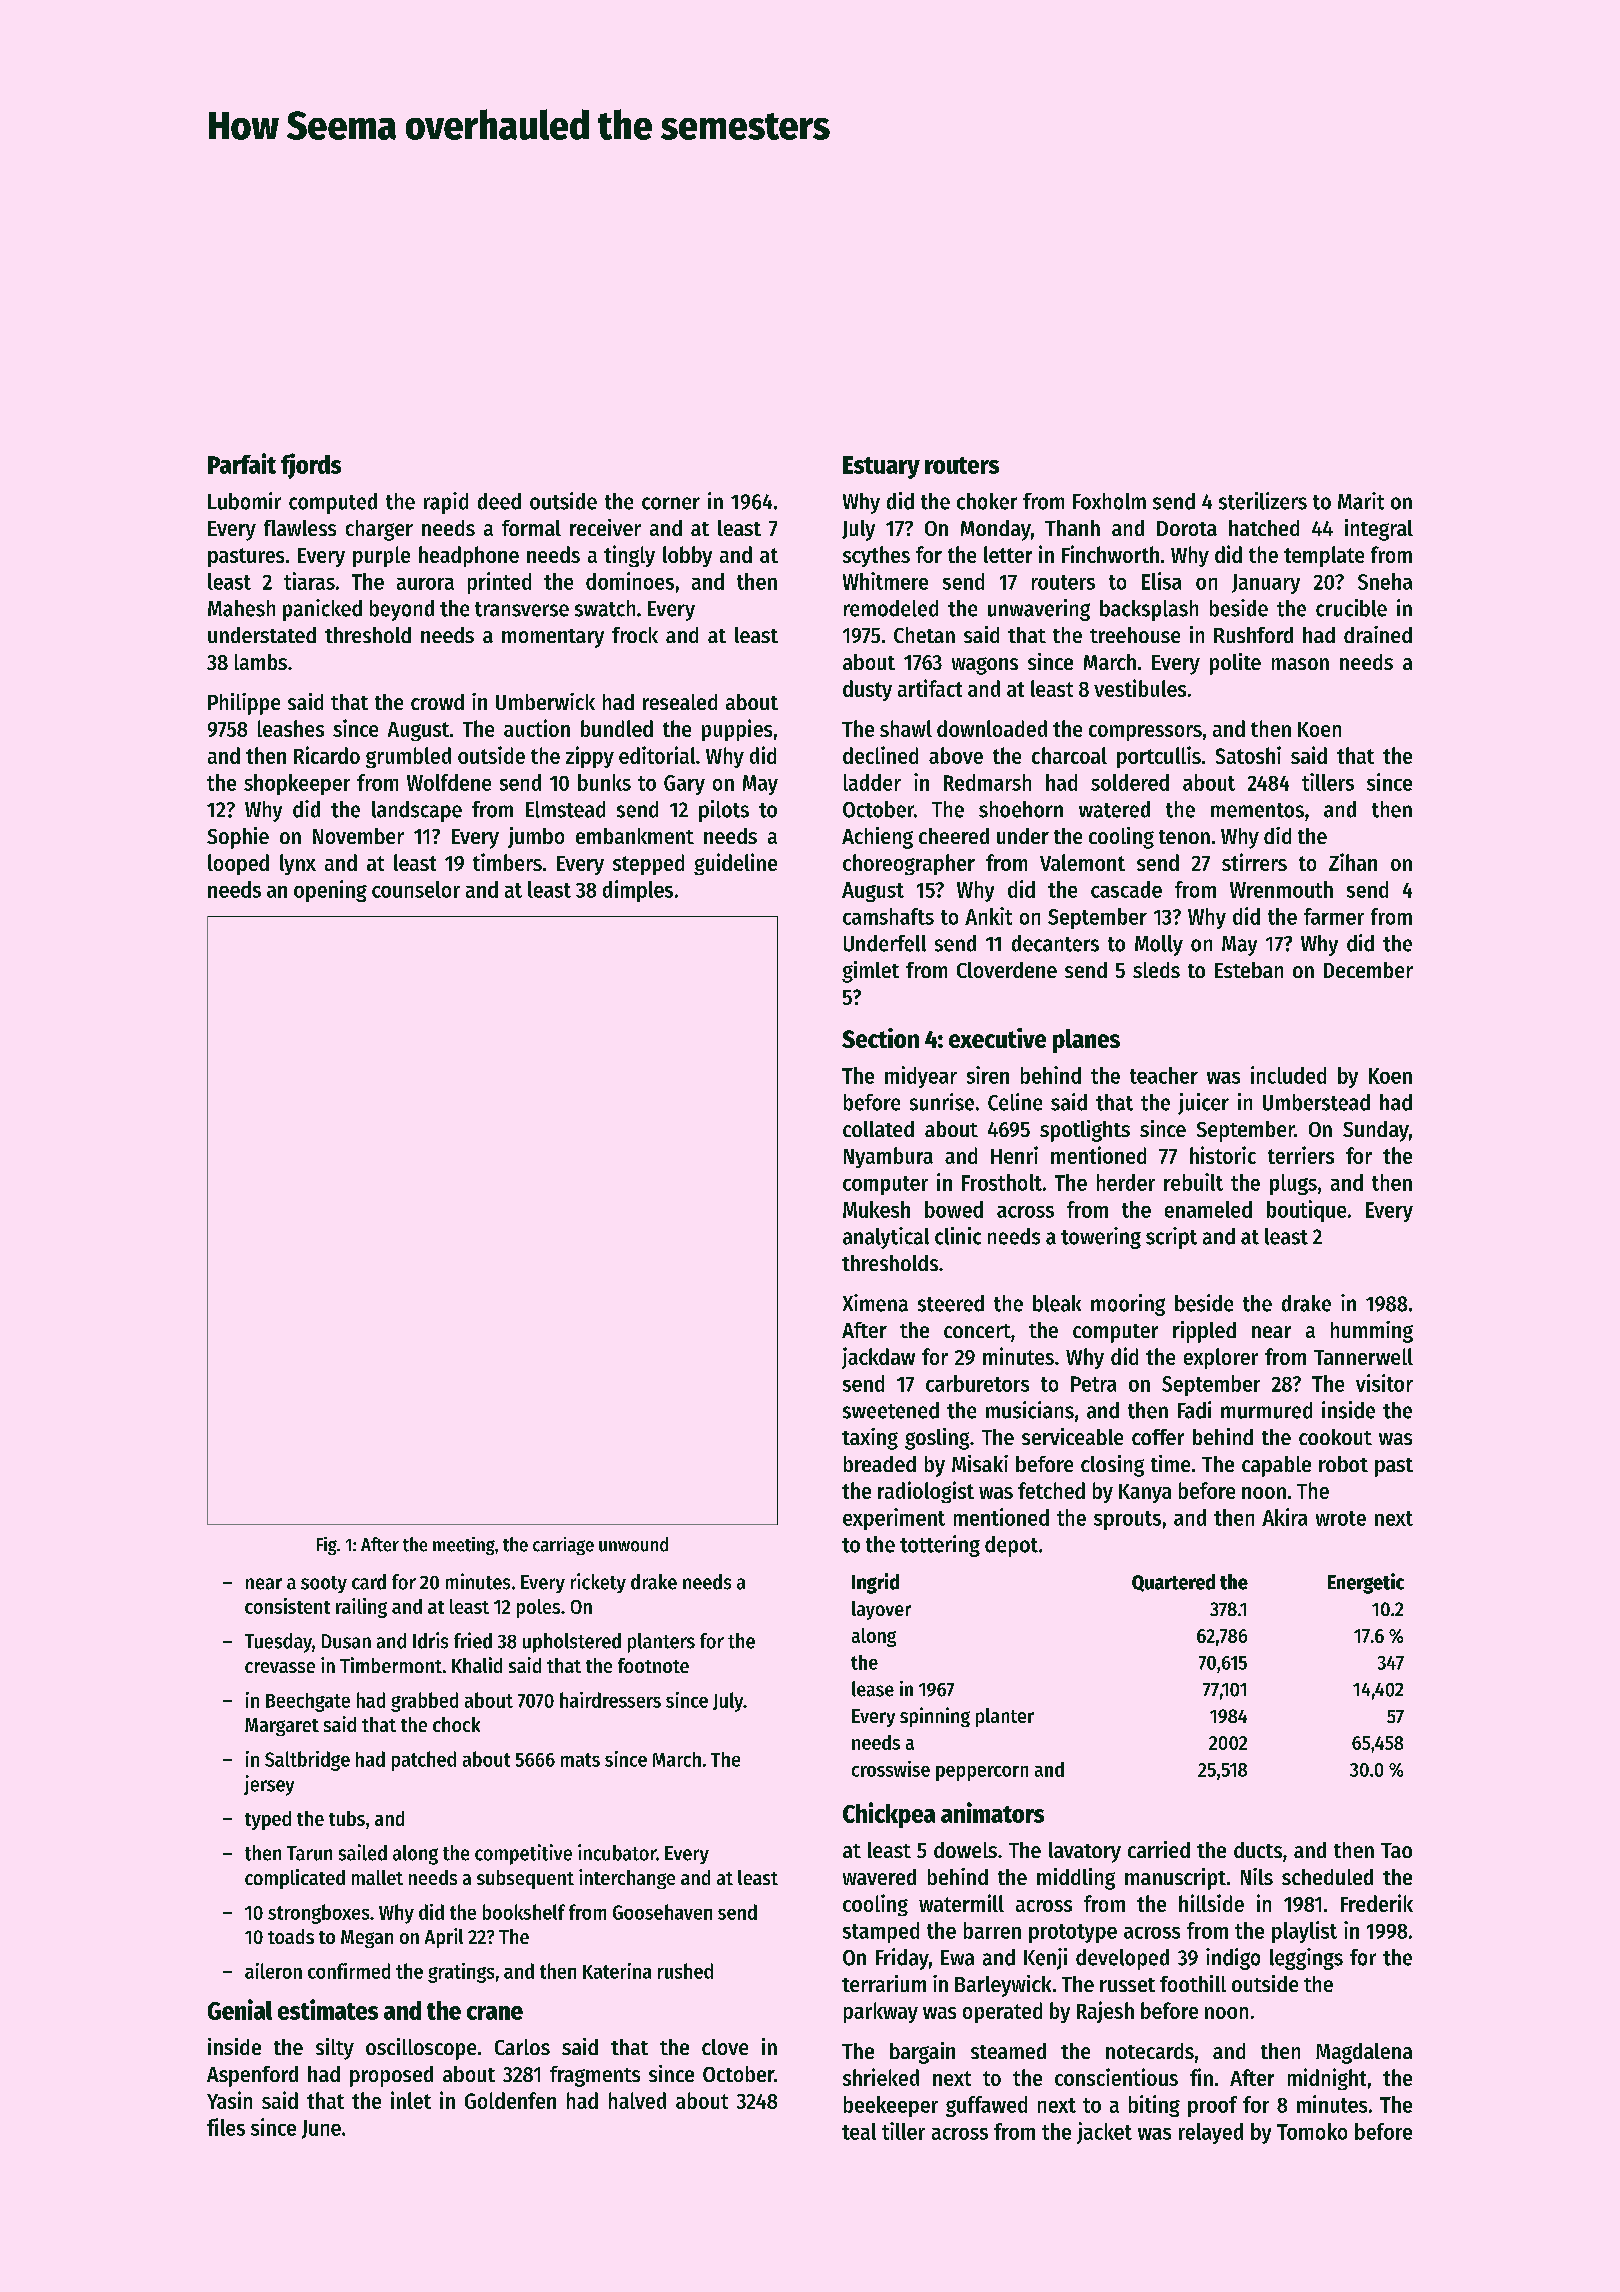  Describe the element at coordinates (330, 891) in the document. I see `opening` at that location.
